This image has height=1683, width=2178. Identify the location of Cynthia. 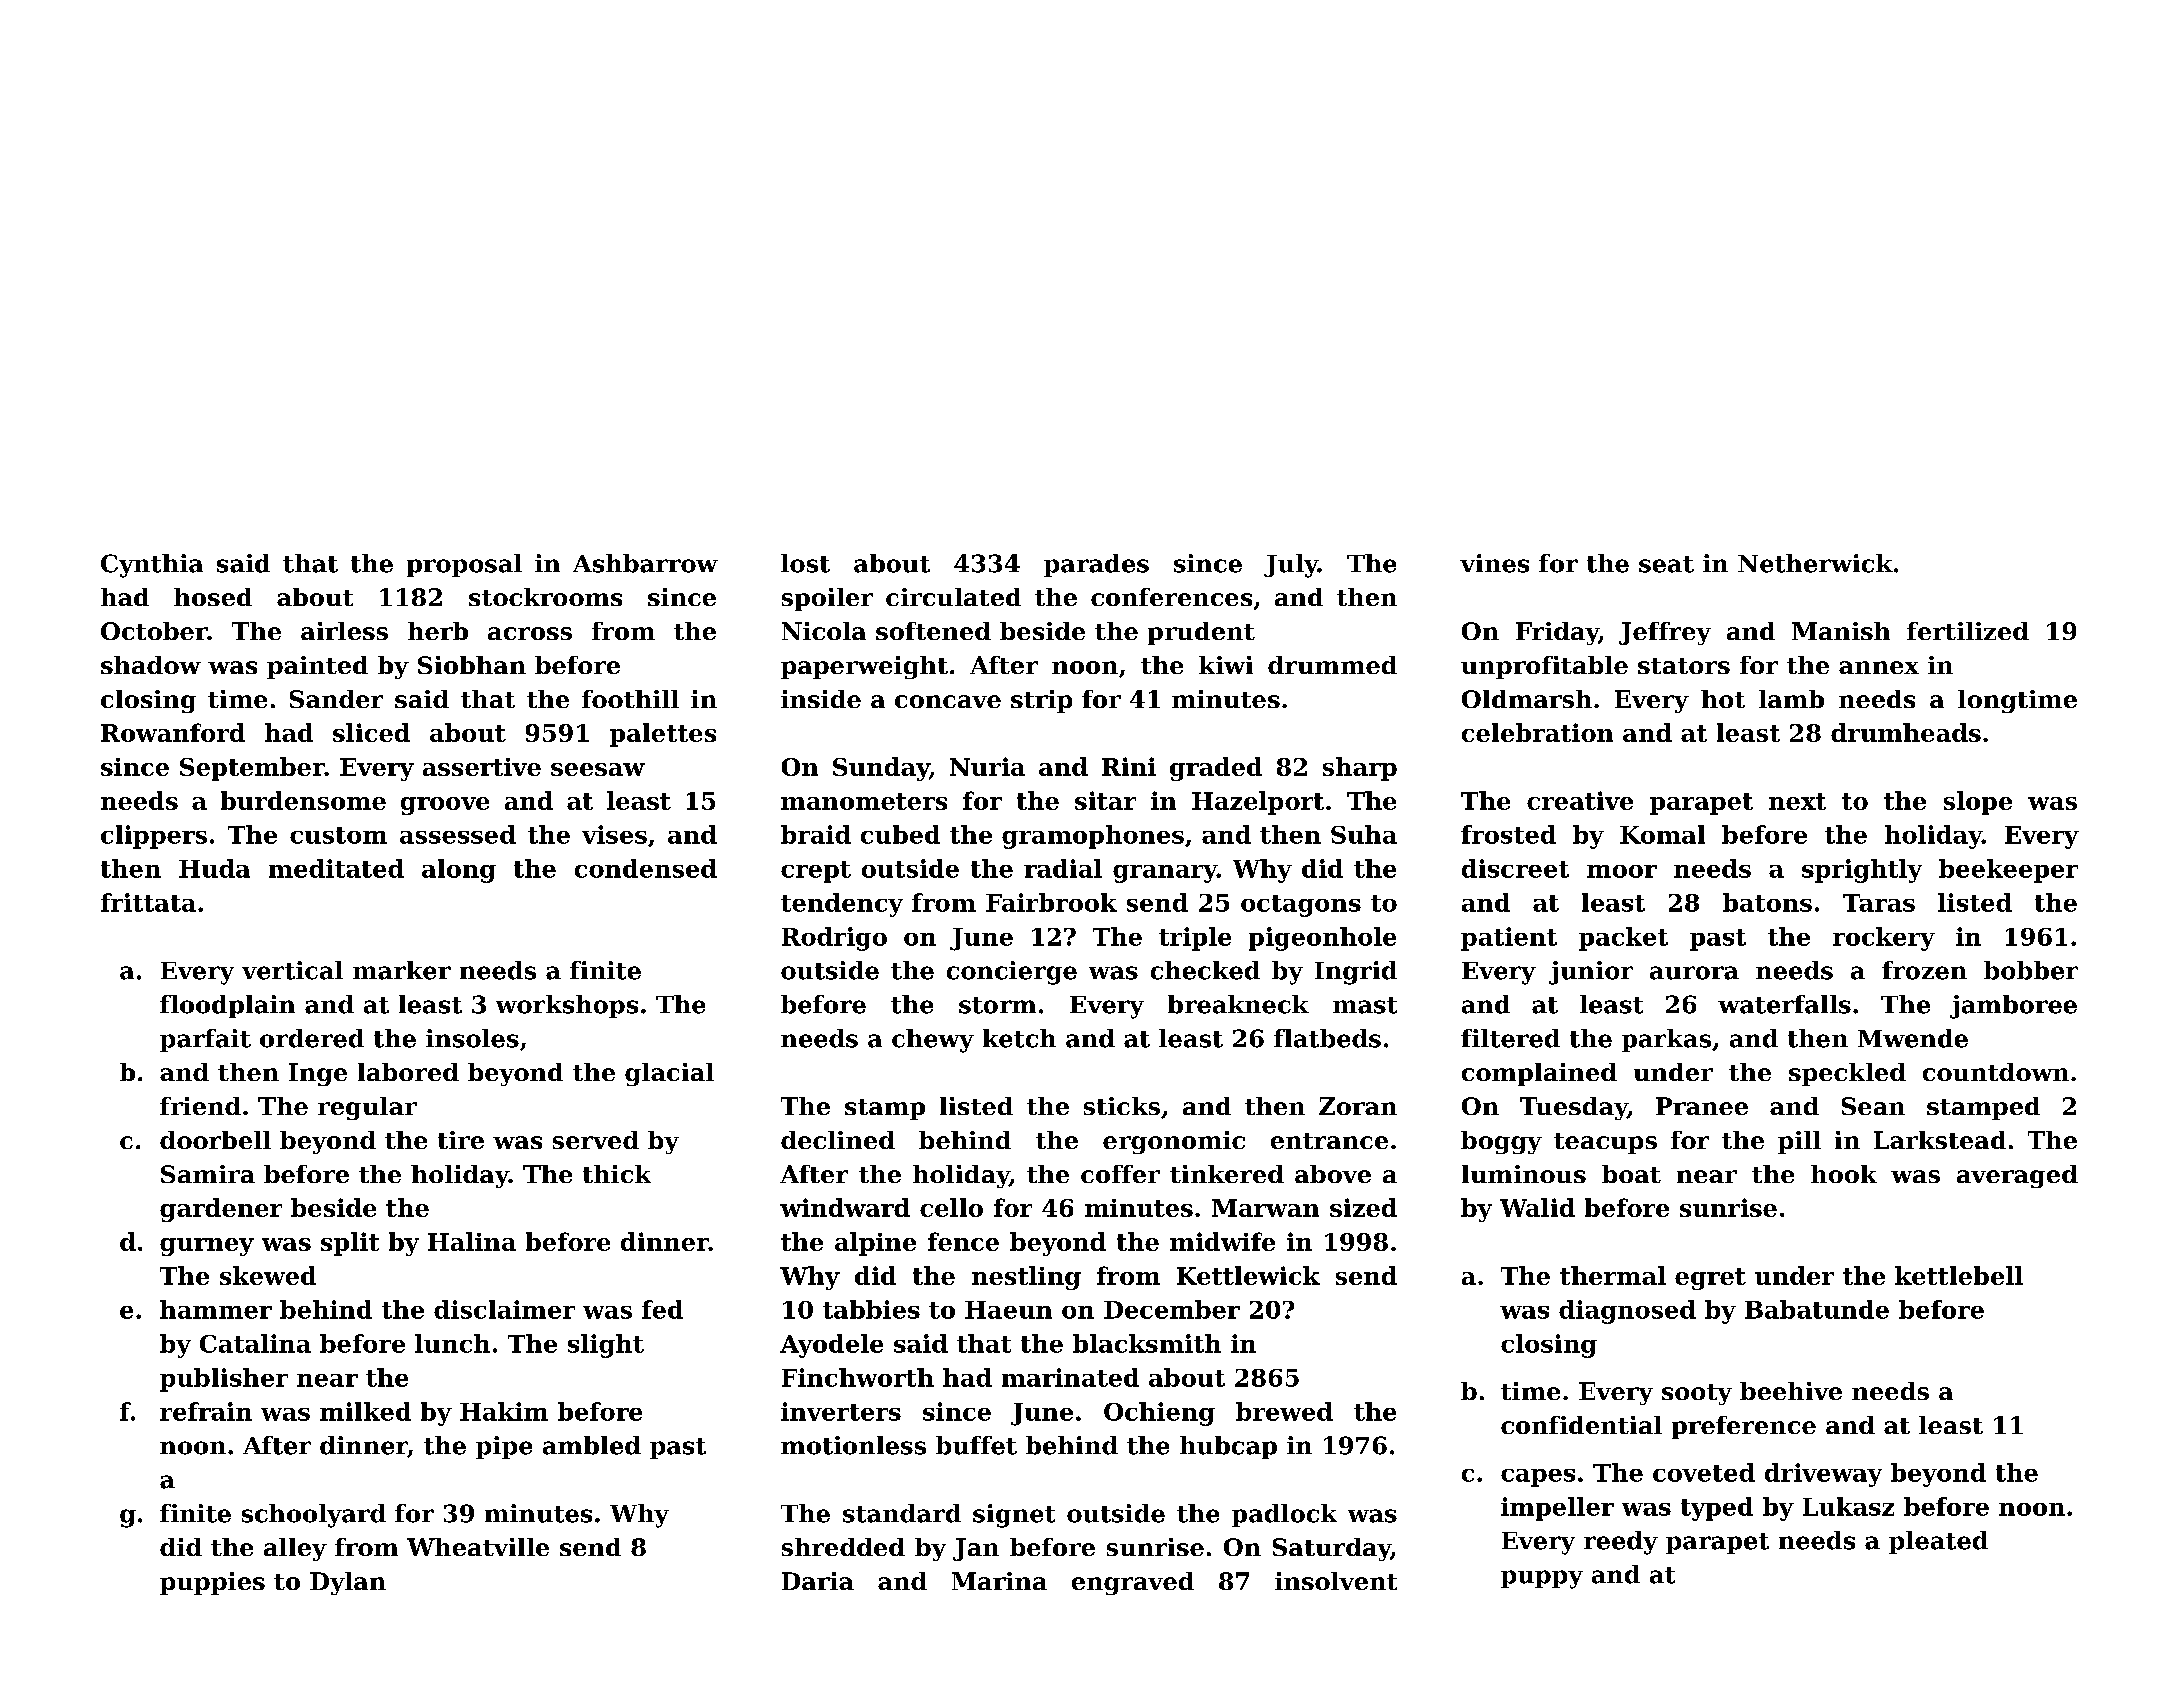
(152, 566).
